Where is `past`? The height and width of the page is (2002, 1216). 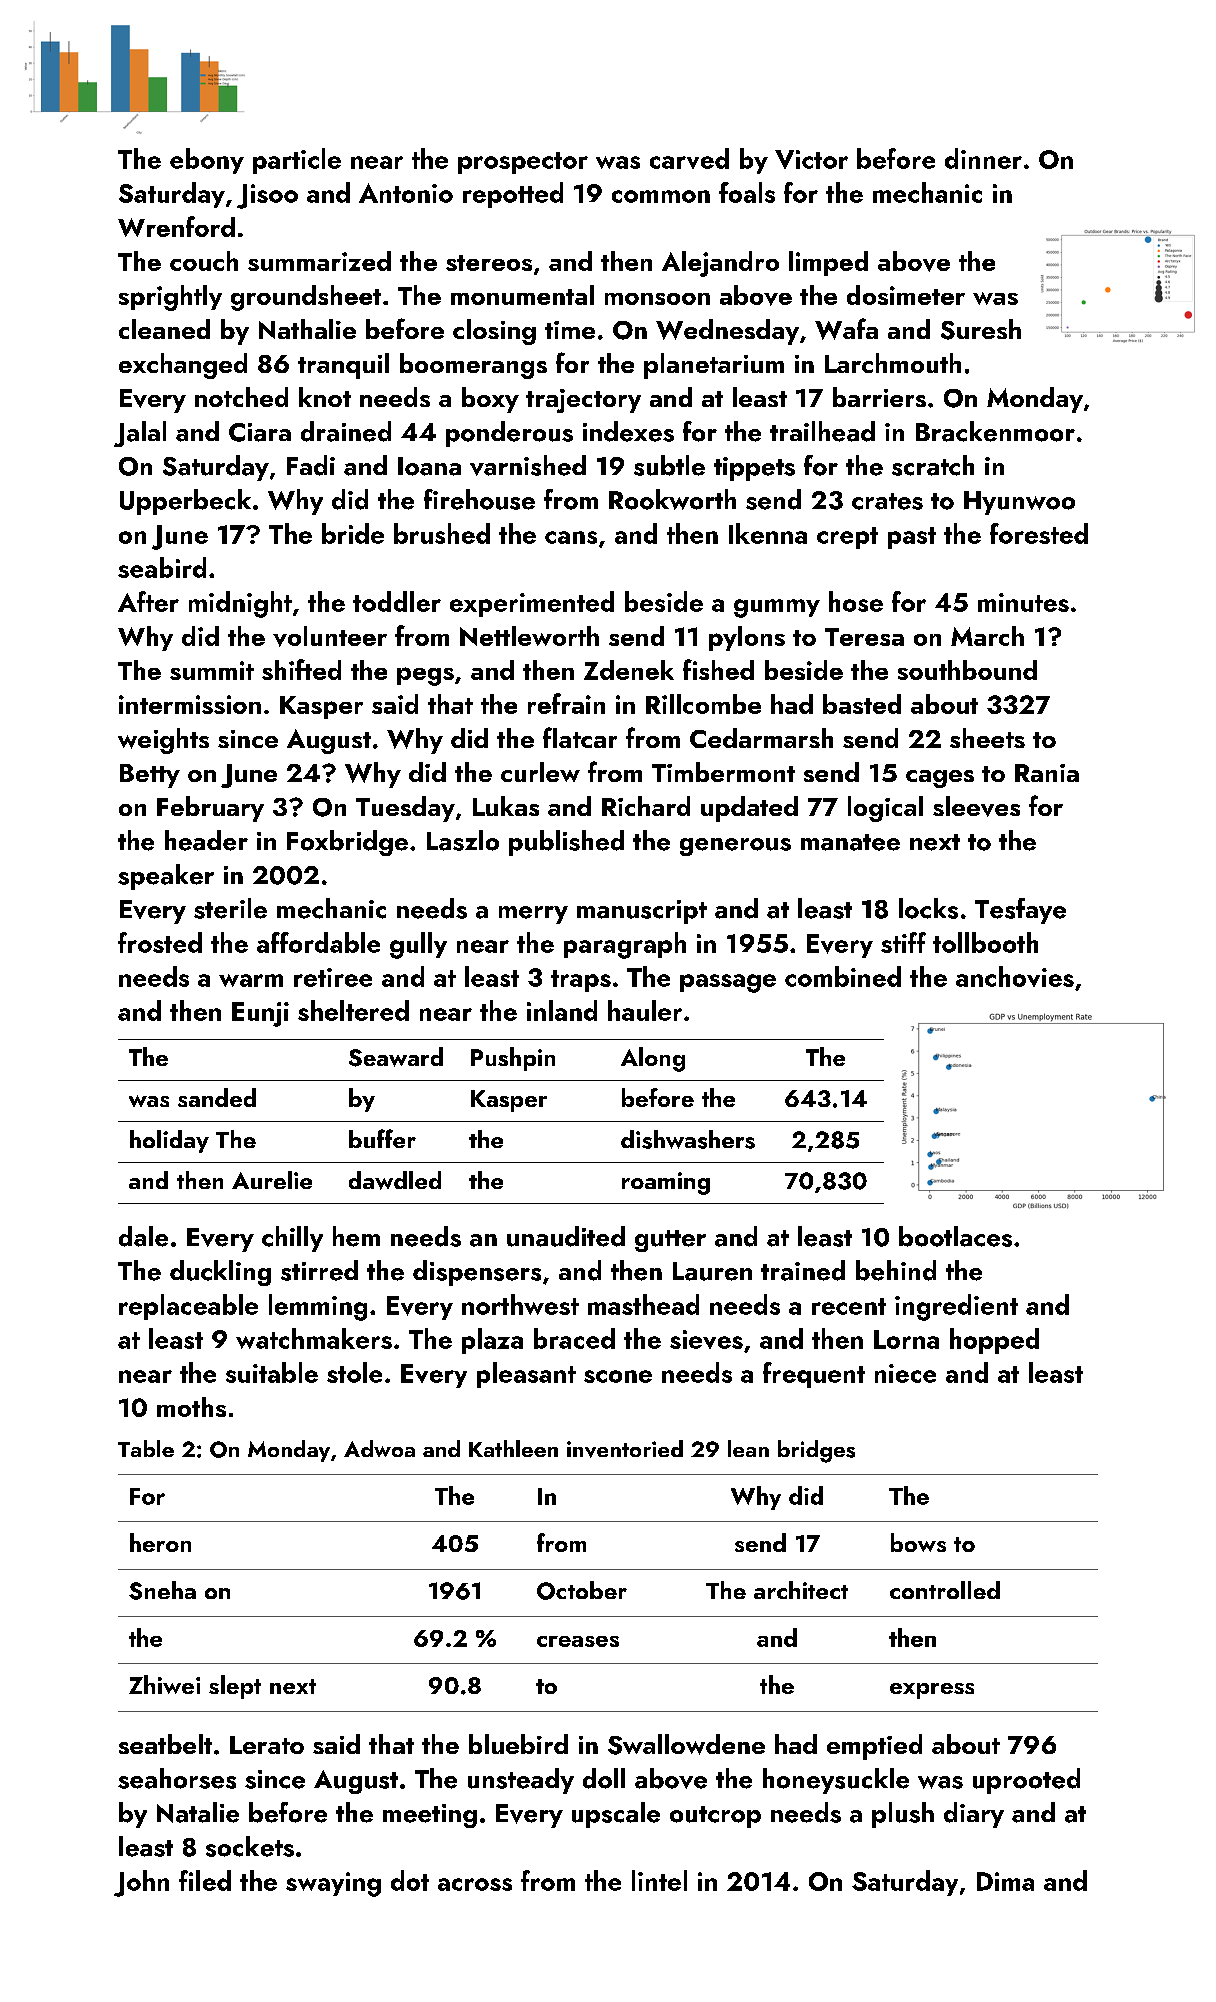 past is located at coordinates (912, 538).
